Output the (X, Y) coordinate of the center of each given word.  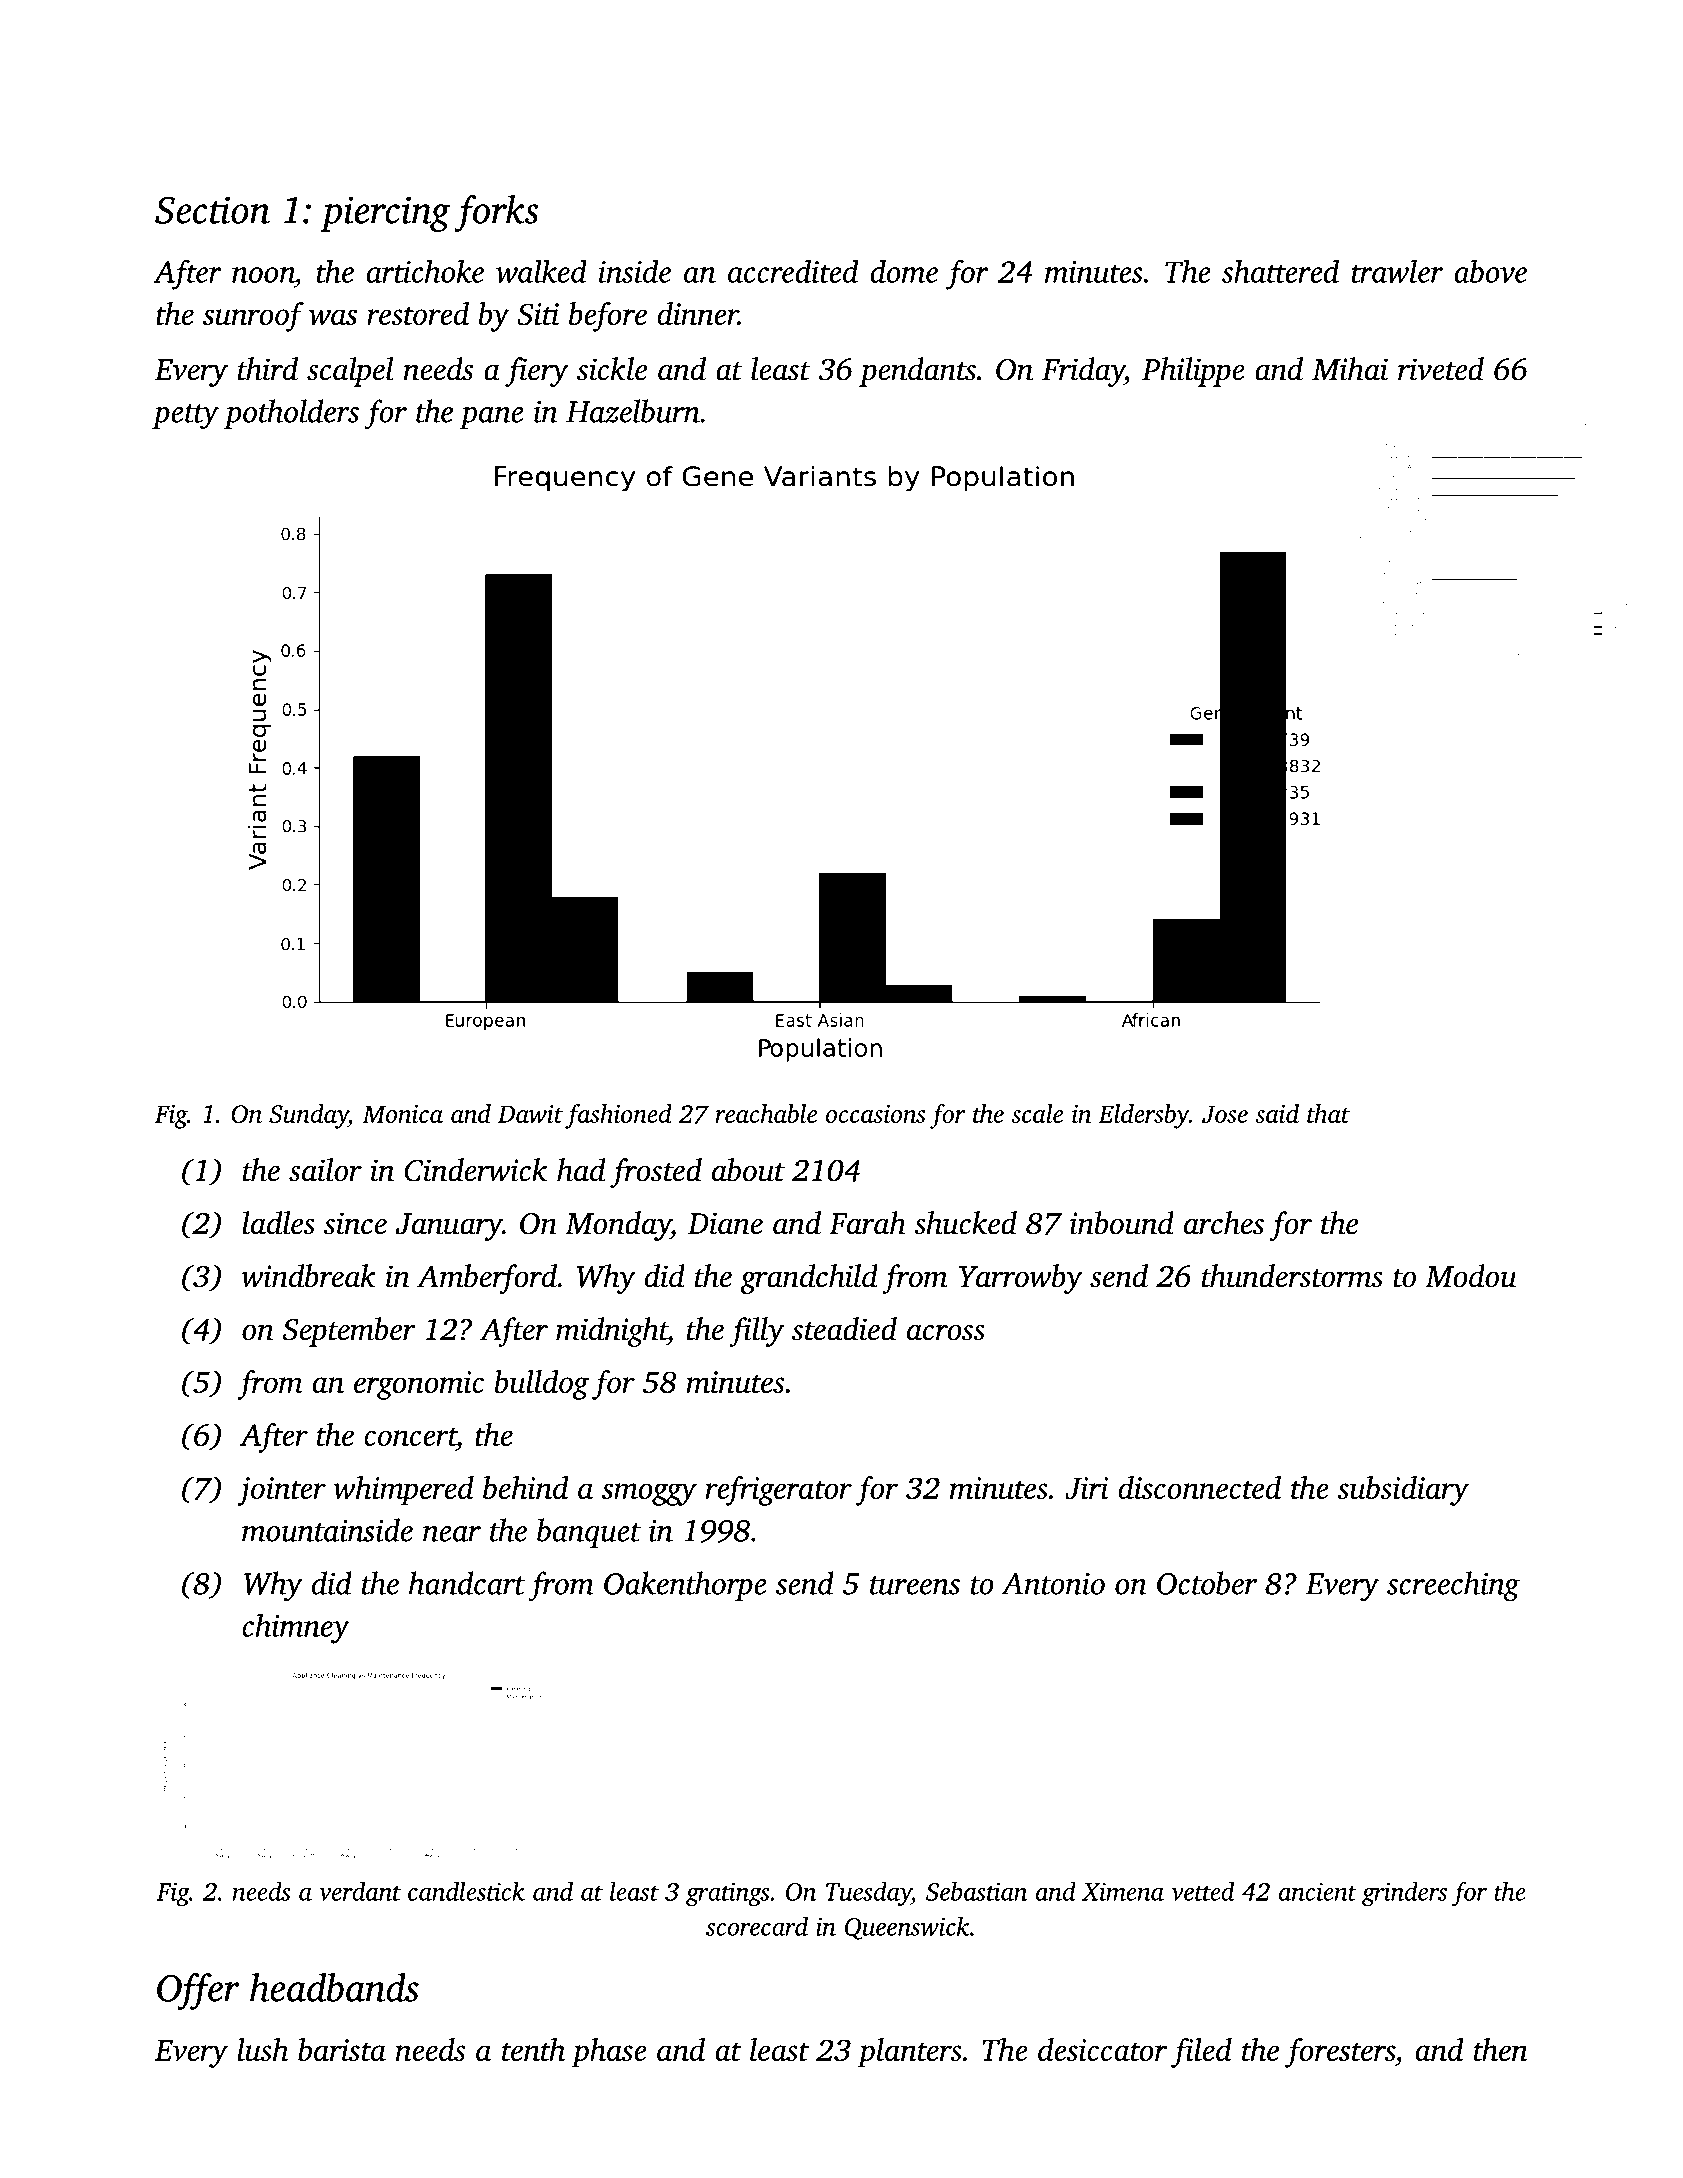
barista (342, 2049)
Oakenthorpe (685, 1586)
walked (541, 271)
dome (904, 271)
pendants (917, 372)
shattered (1280, 271)
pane (492, 418)
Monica (402, 1114)
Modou (1471, 1276)
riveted (1441, 369)
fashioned (618, 1116)
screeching (1453, 1586)
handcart (467, 1583)
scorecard (757, 1926)
